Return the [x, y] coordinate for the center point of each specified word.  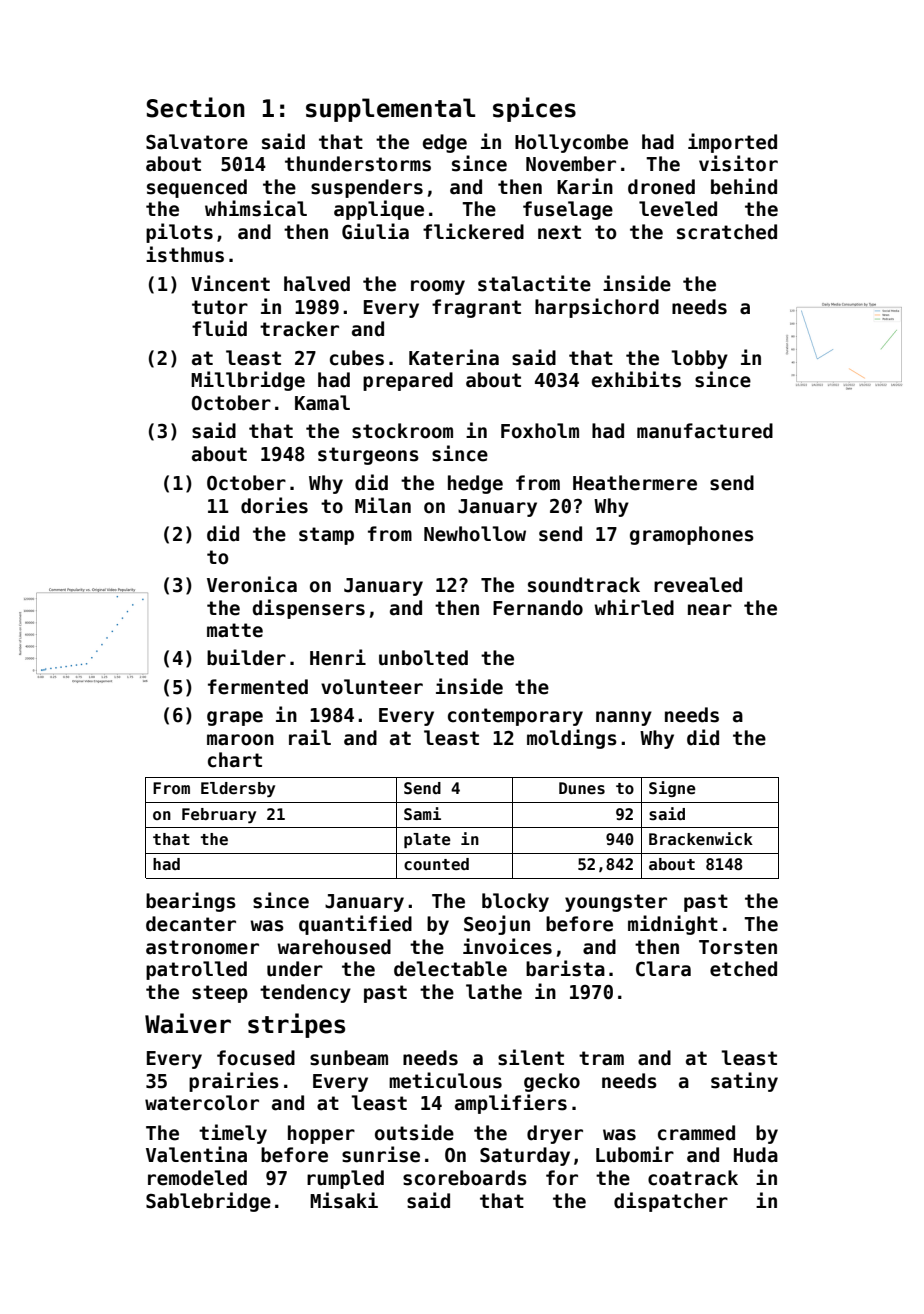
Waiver [188, 1023]
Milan [383, 505]
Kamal [322, 403]
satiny [744, 1082]
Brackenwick [701, 839]
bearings [191, 902]
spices [534, 109]
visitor [738, 163]
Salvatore [197, 142]
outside [414, 1132]
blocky [515, 902]
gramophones [692, 535]
